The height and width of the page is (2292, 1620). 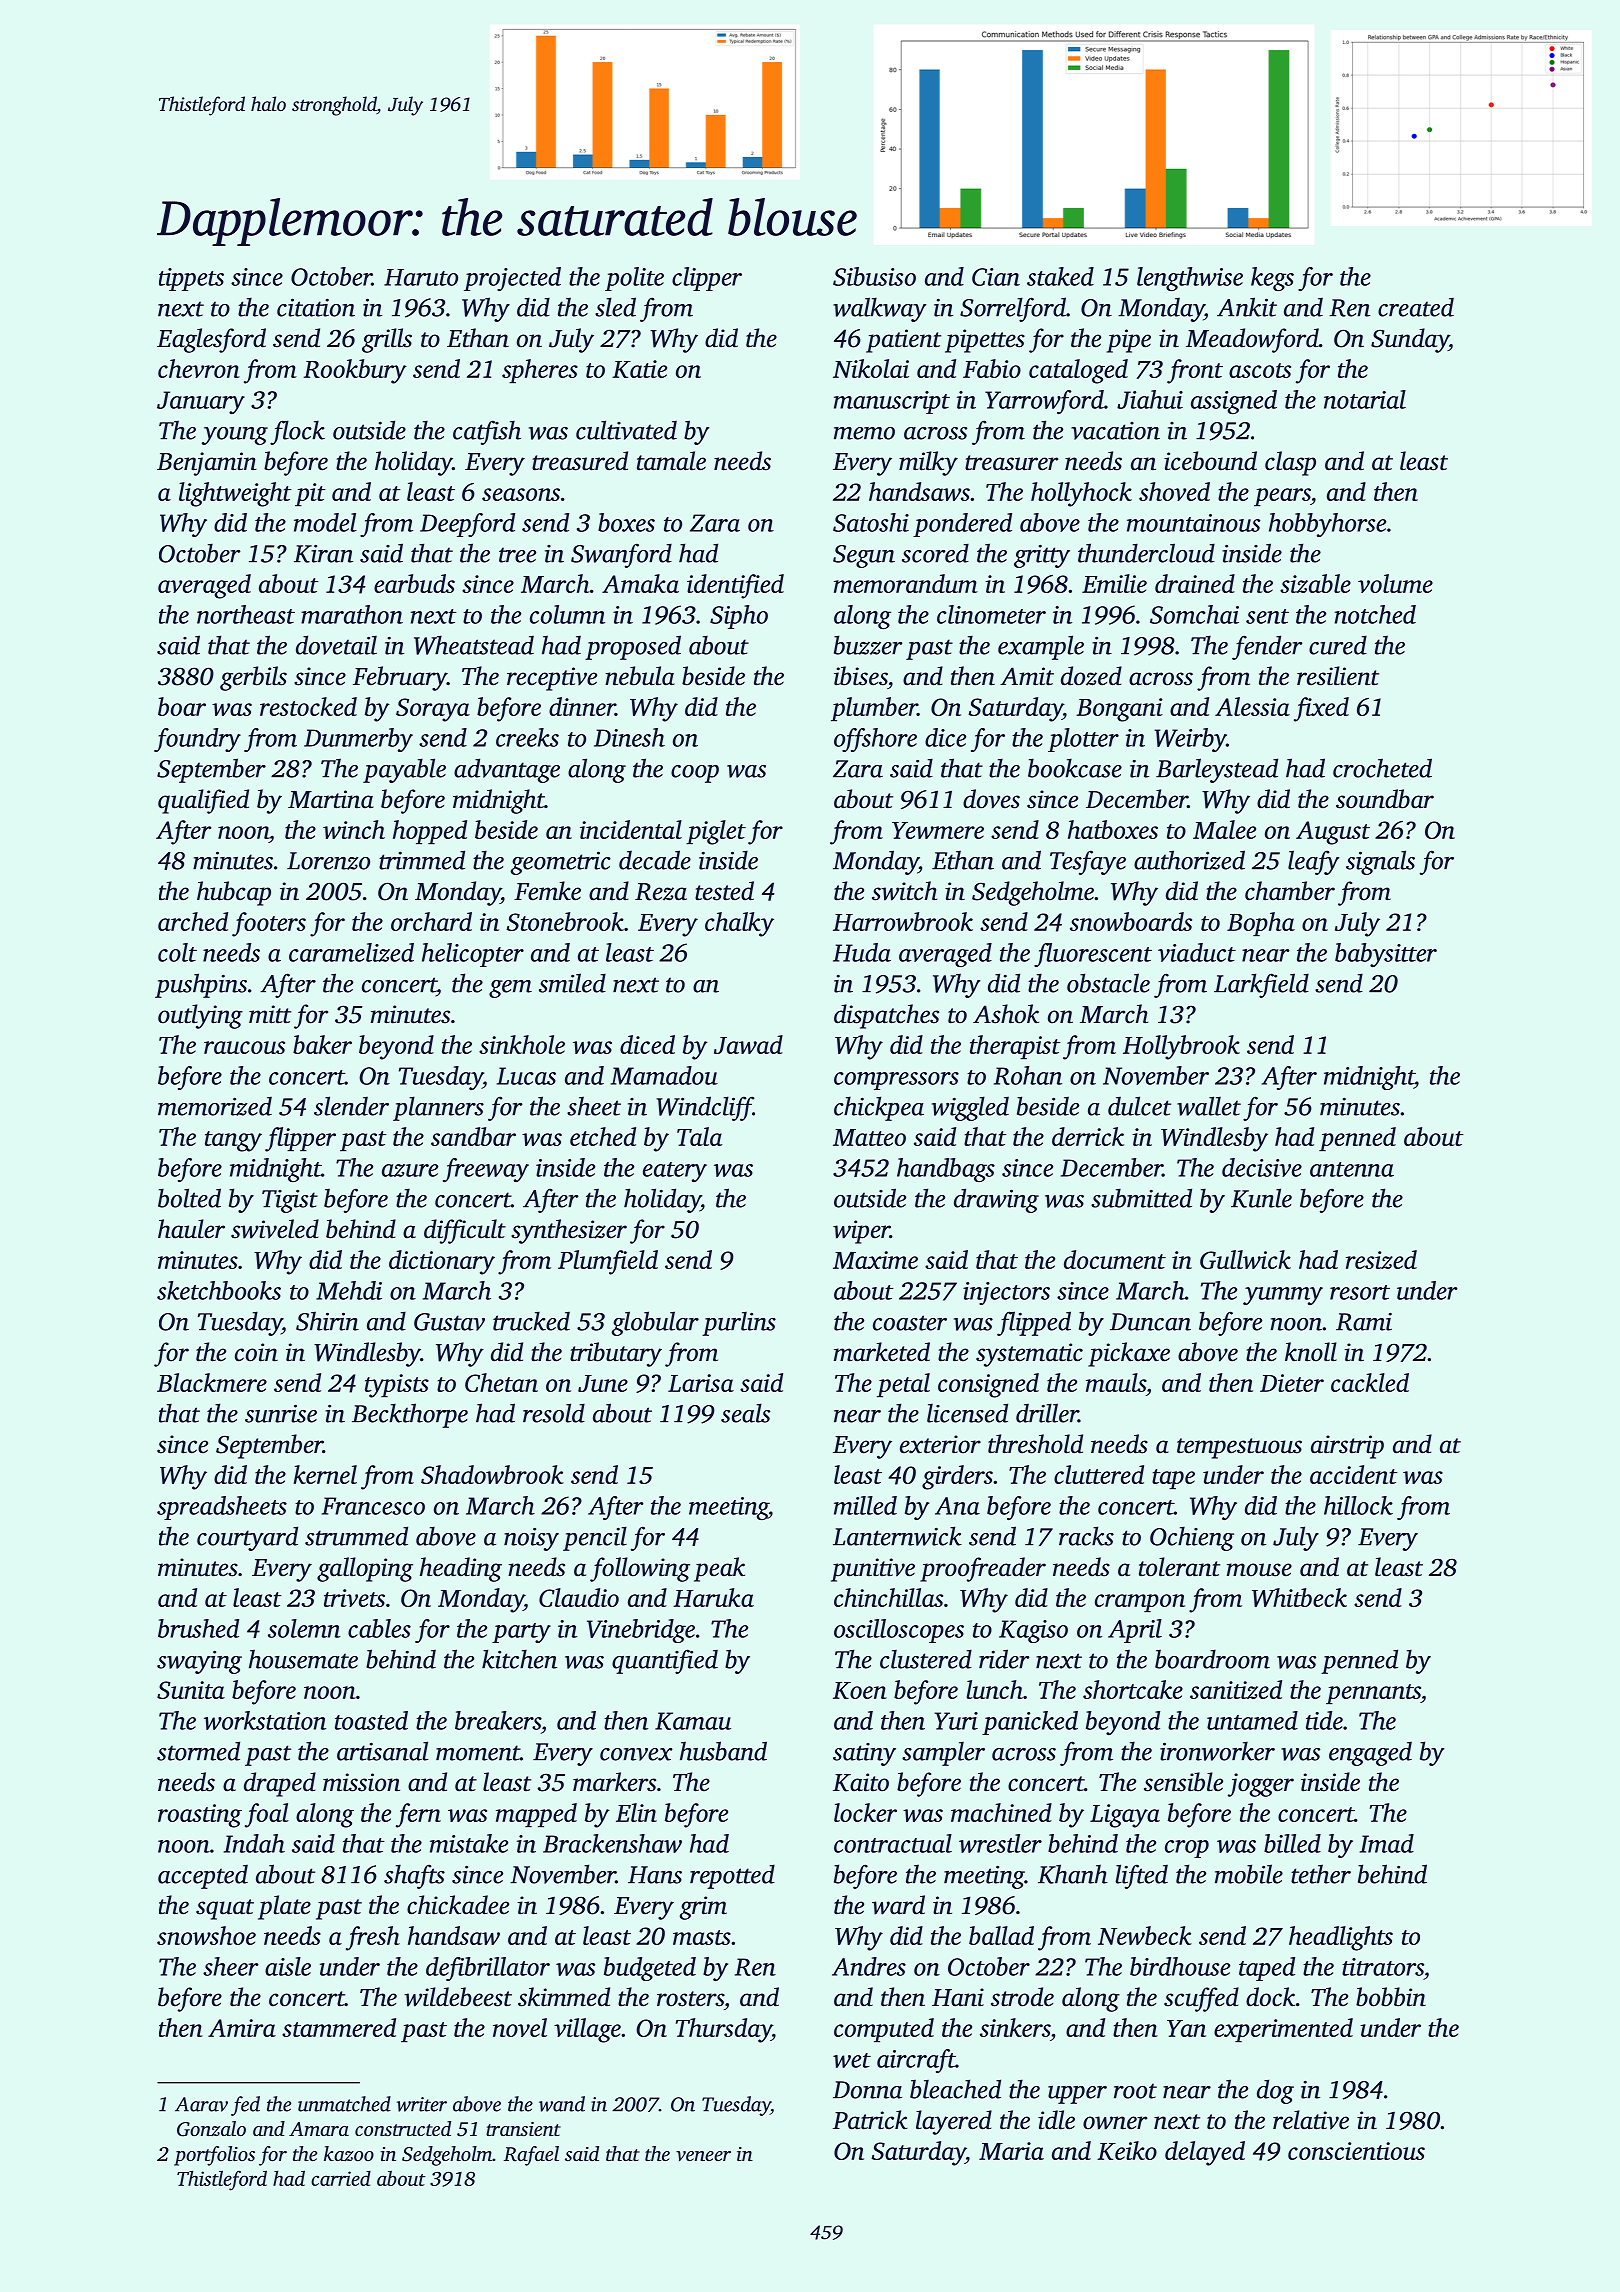 I want to click on azure, so click(x=410, y=1170).
